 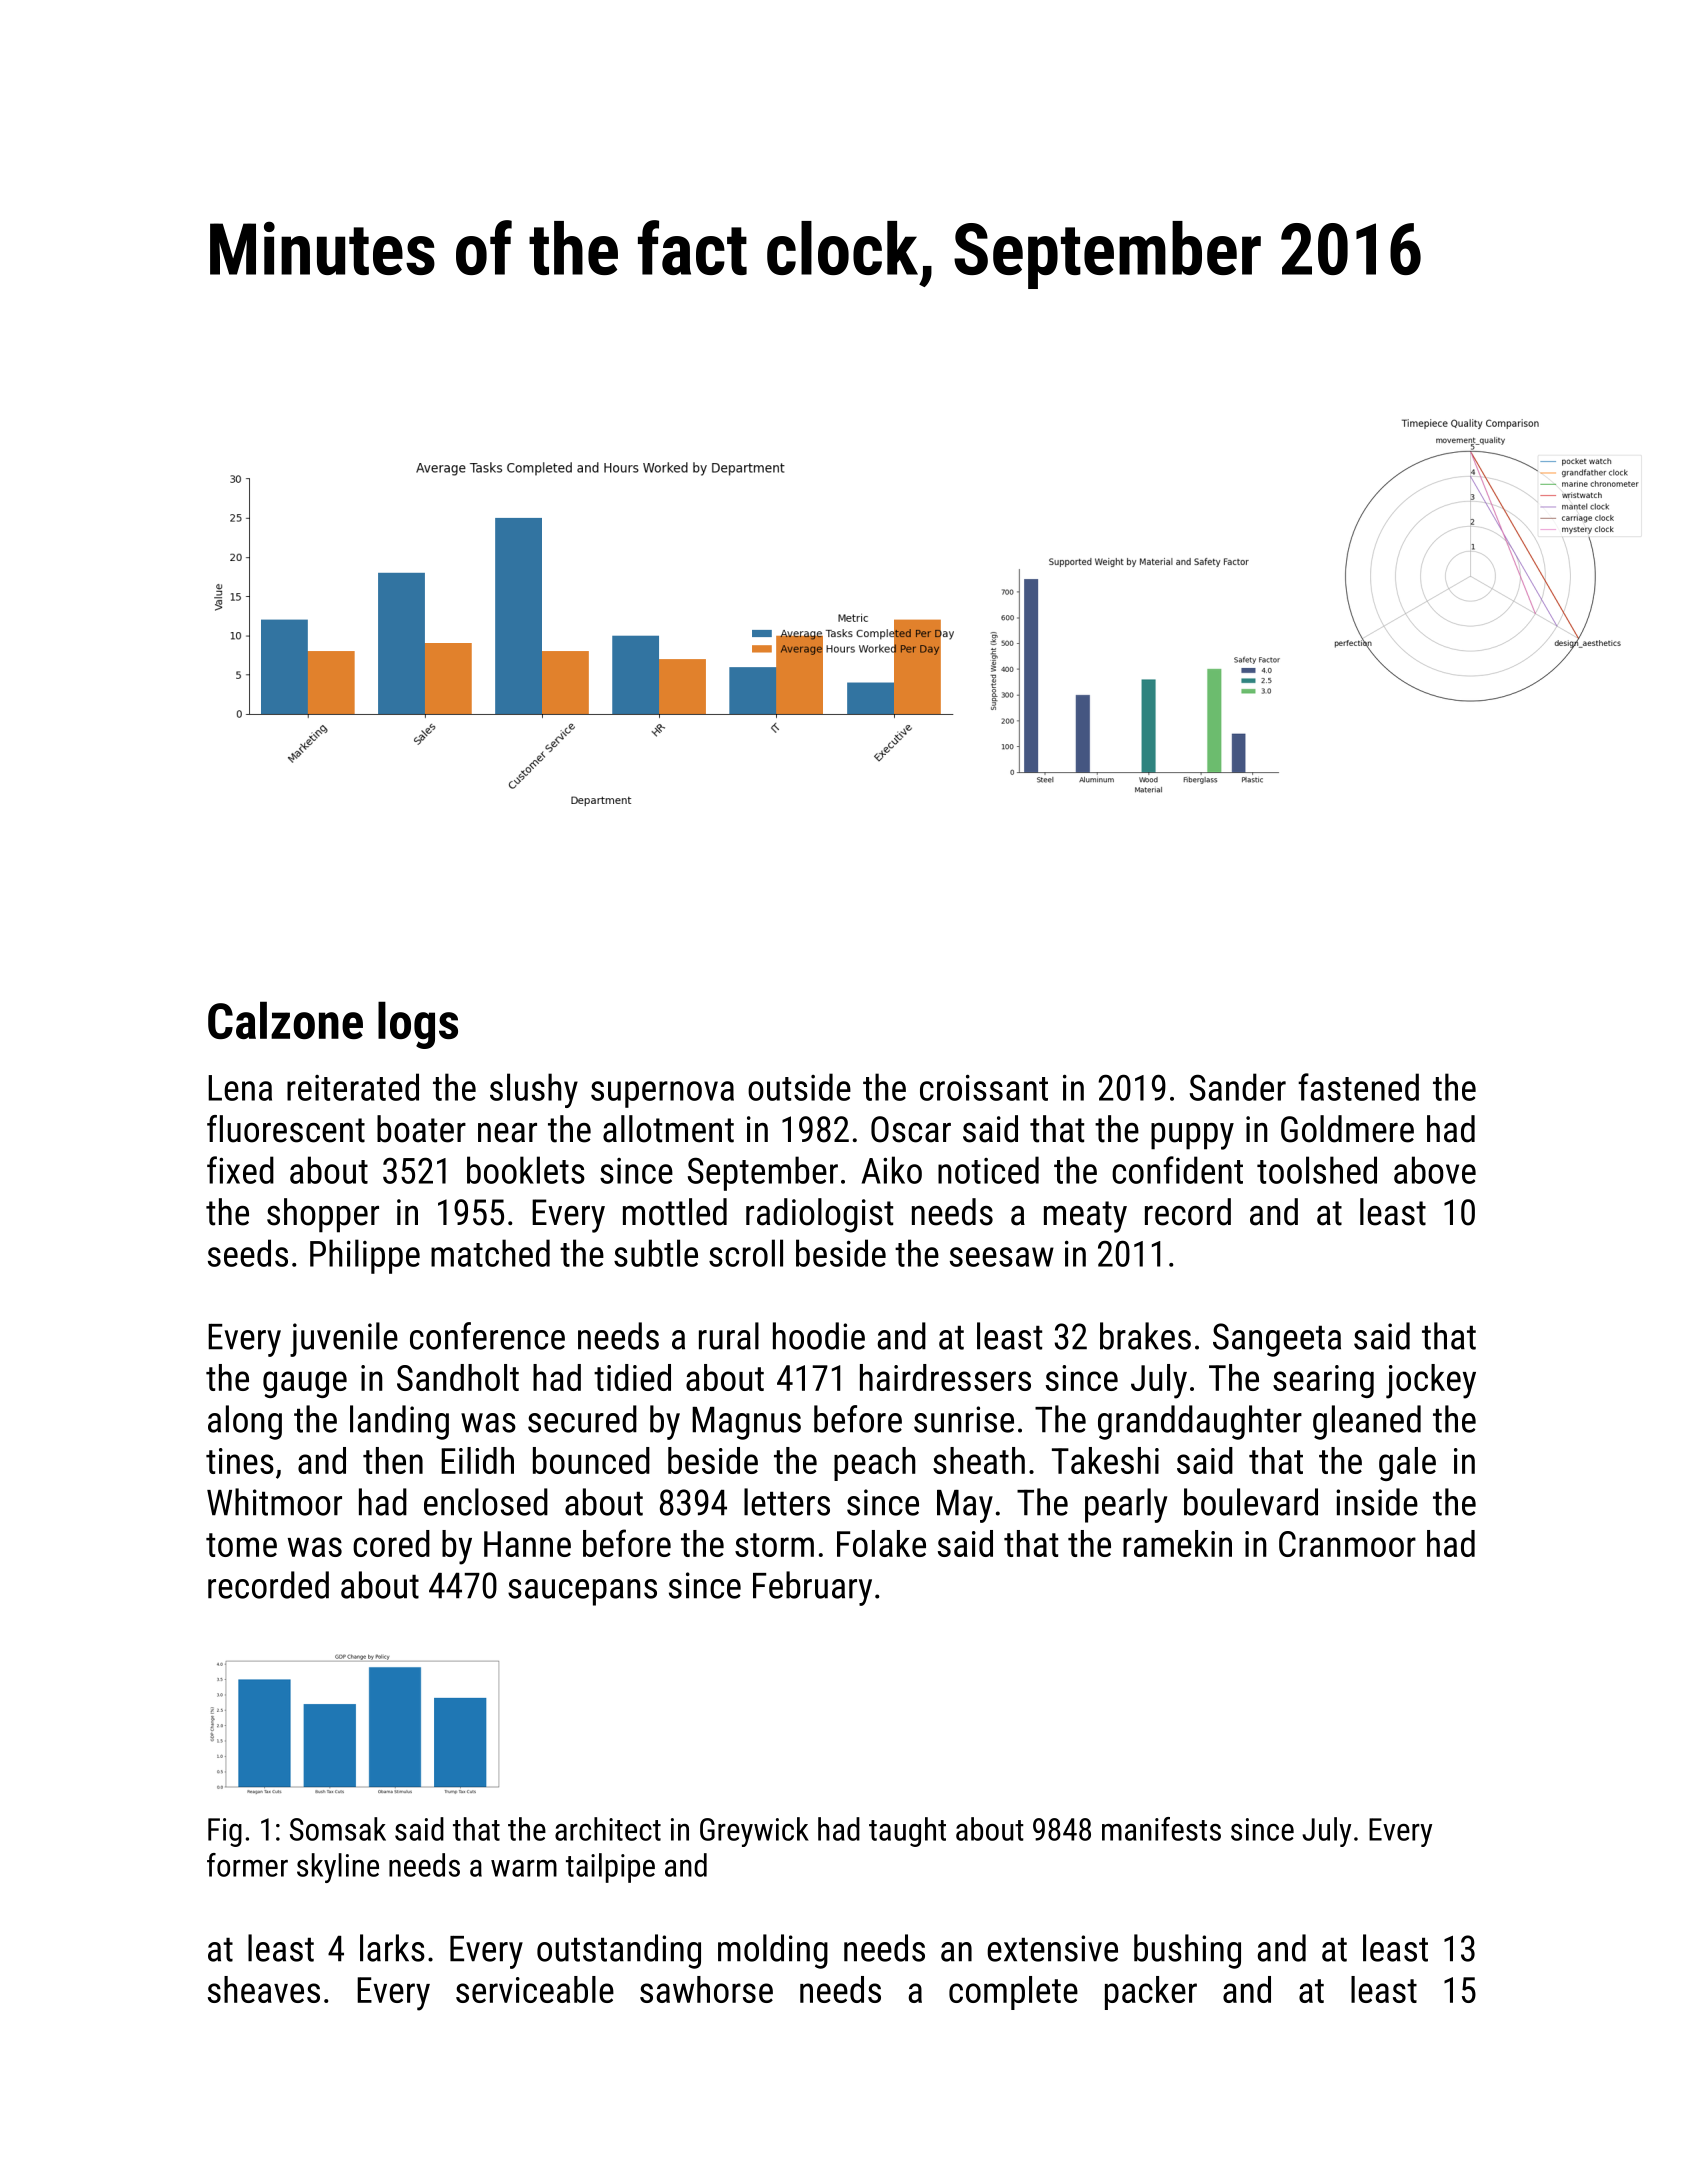 What do you see at coordinates (486, 1502) in the document?
I see `enclosed` at bounding box center [486, 1502].
